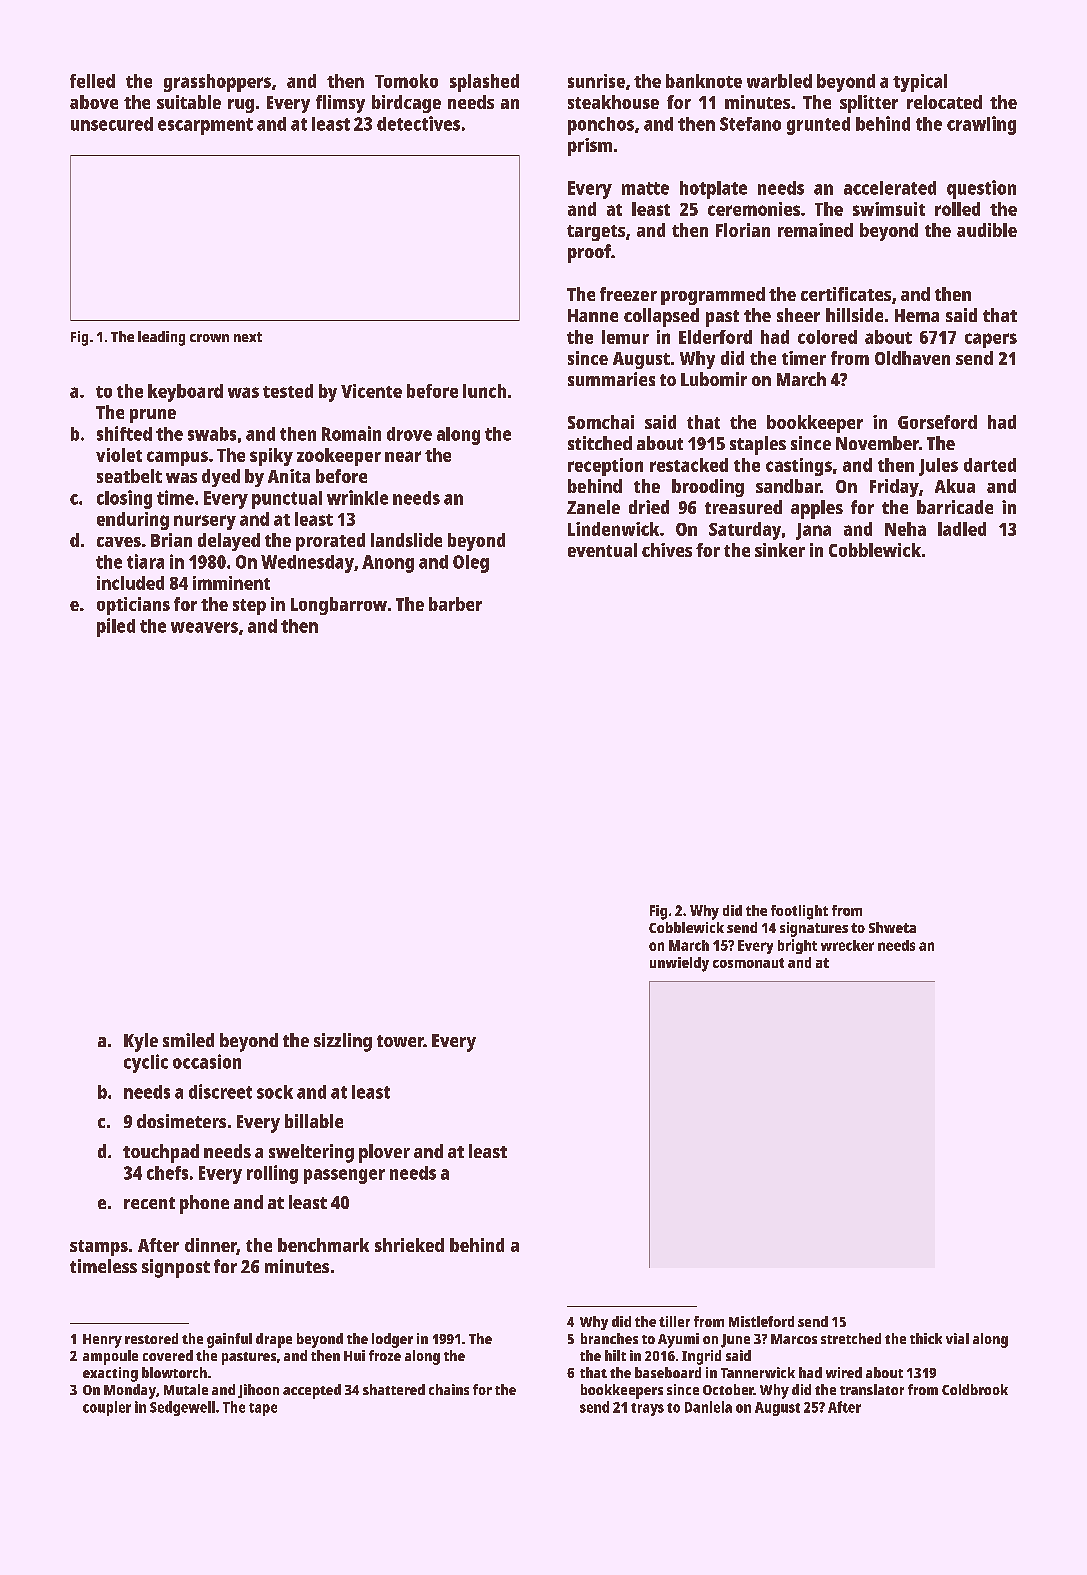  What do you see at coordinates (596, 81) in the screenshot?
I see `sunrise` at bounding box center [596, 81].
